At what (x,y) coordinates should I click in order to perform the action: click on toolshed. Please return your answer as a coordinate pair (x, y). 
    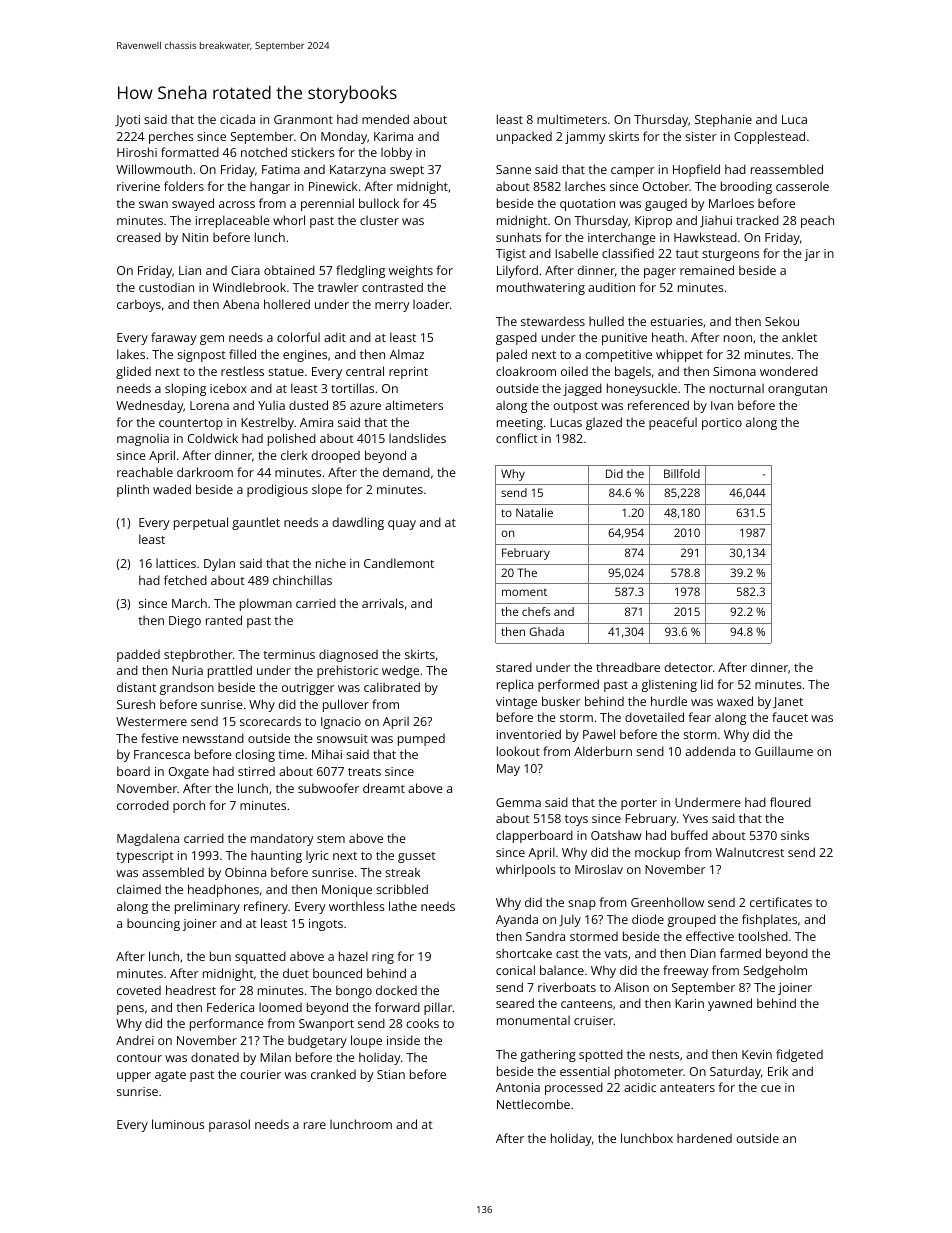
    Looking at the image, I should click on (763, 936).
